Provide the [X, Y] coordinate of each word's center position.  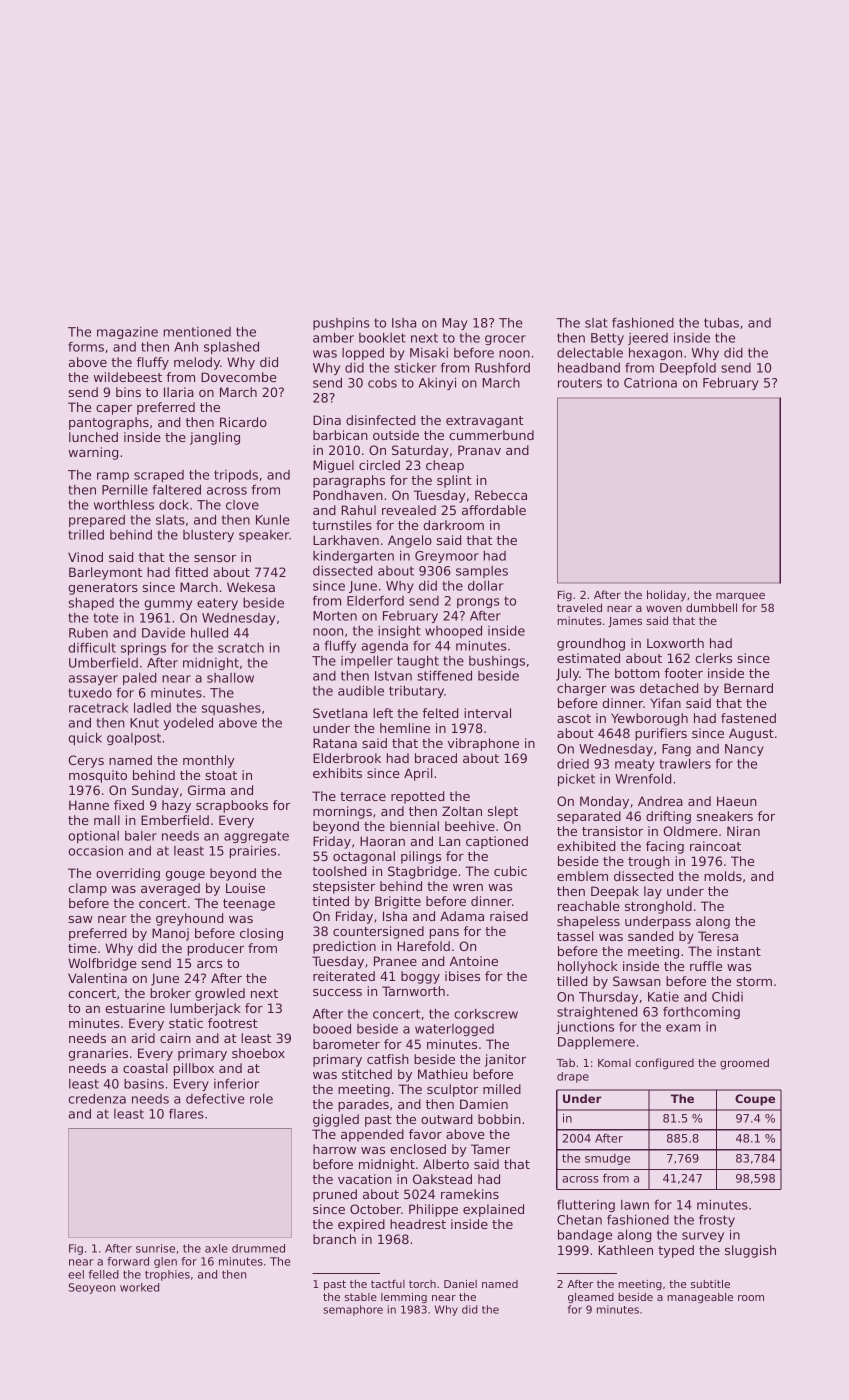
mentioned [197, 332]
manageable [700, 1298]
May [455, 324]
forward [128, 1261]
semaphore [353, 1310]
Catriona [650, 382]
